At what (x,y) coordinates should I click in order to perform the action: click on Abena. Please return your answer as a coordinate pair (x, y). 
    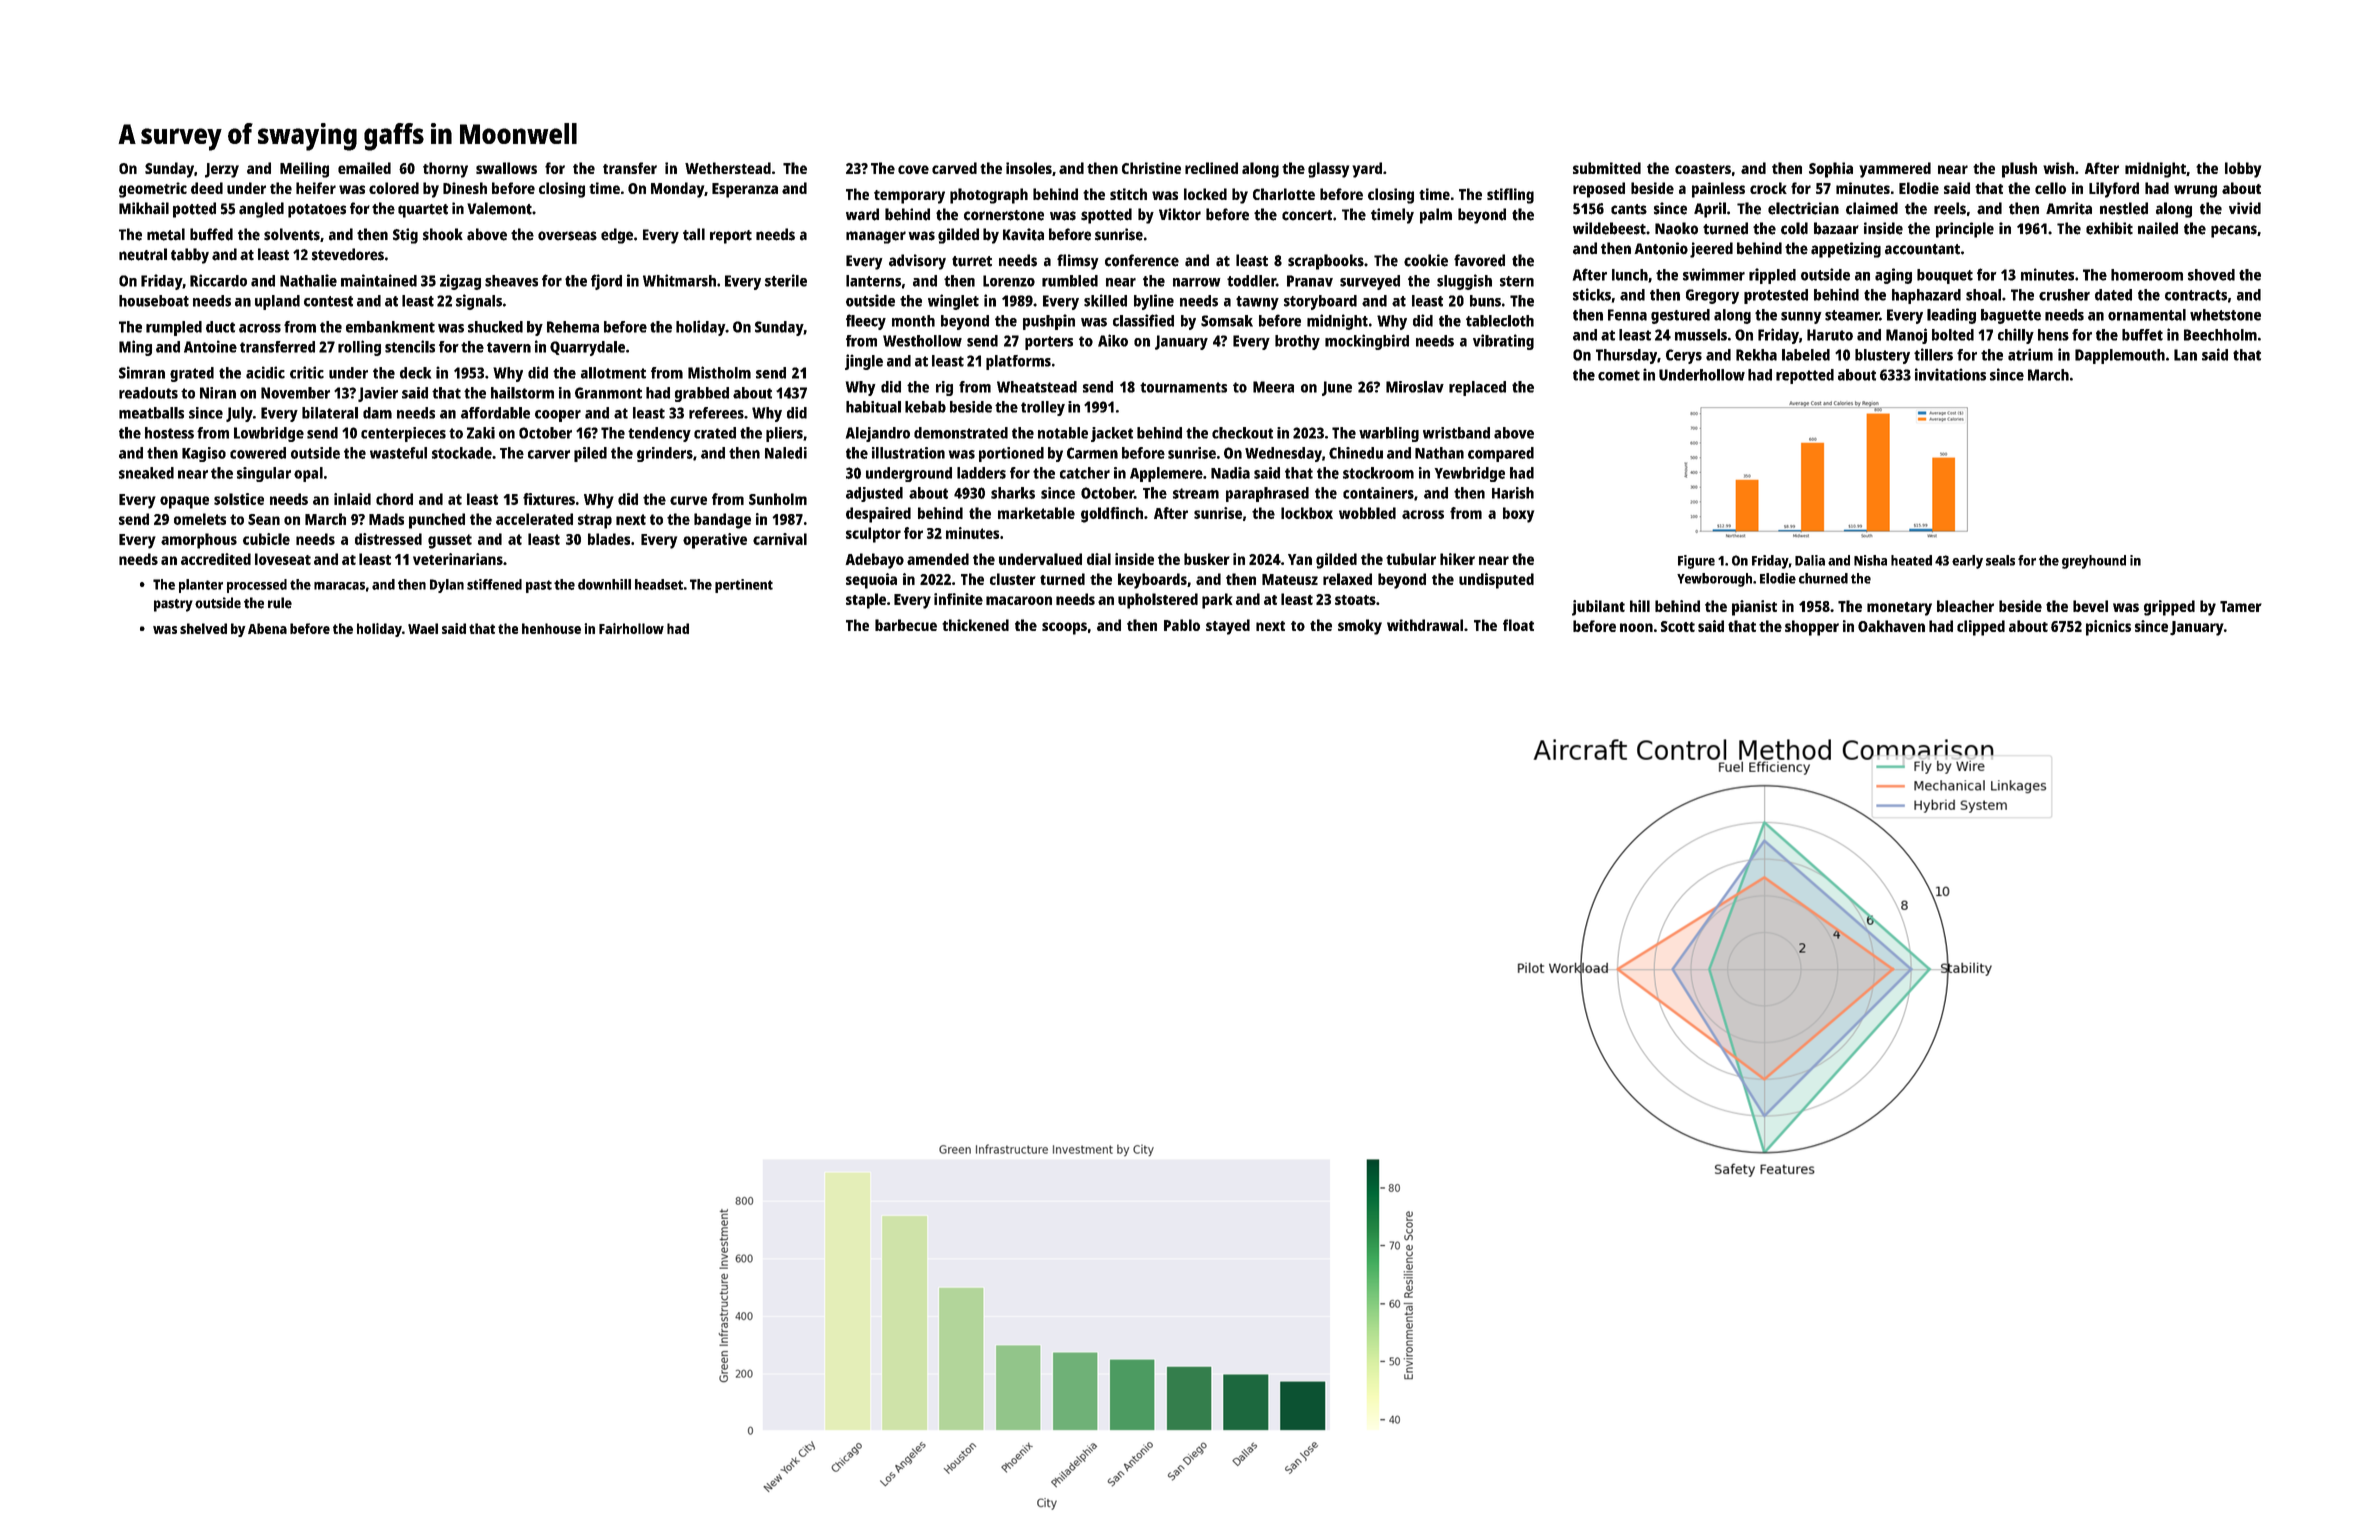
    Looking at the image, I should click on (267, 628).
